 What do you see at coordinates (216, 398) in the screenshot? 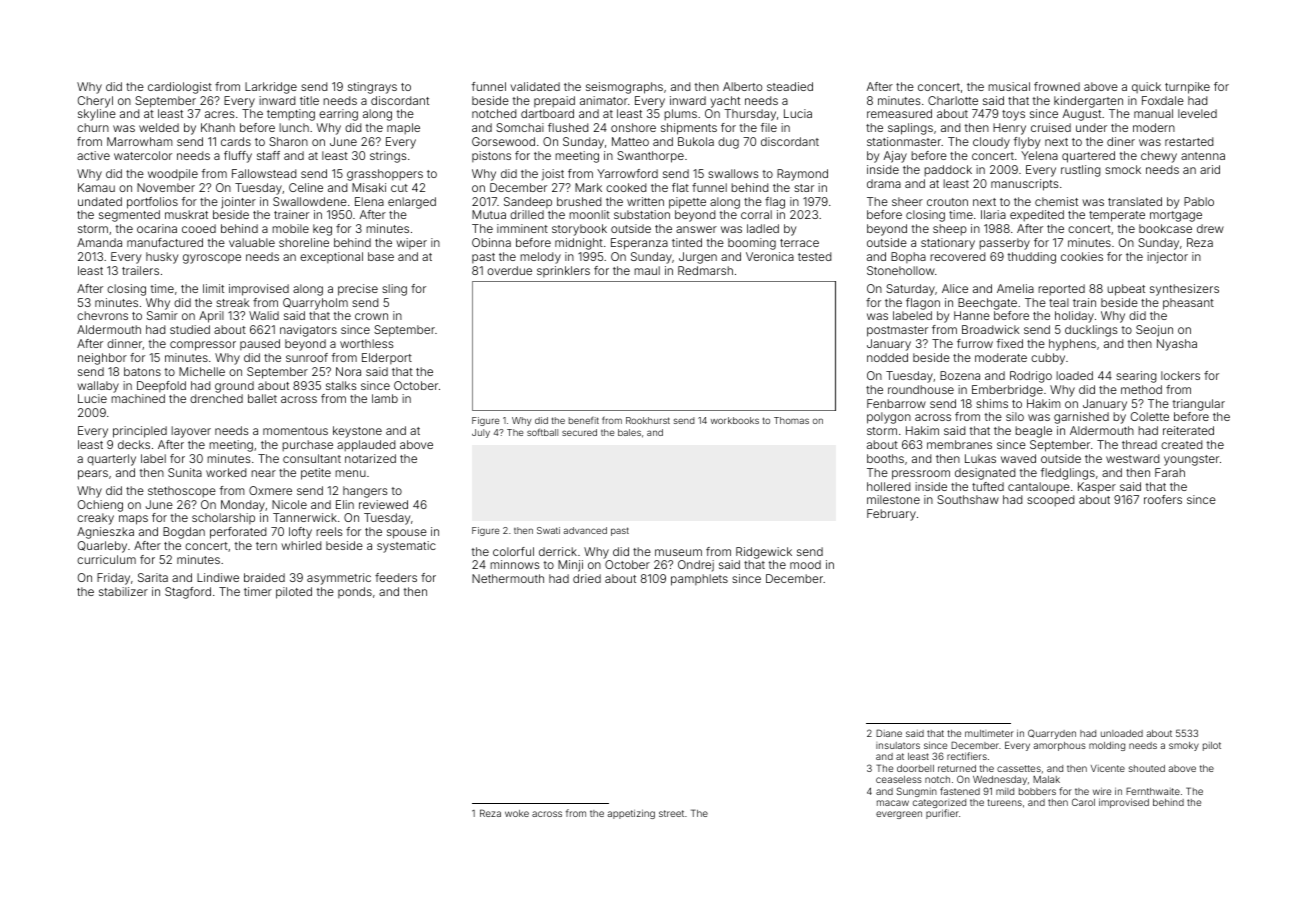
I see `drenched` at bounding box center [216, 398].
